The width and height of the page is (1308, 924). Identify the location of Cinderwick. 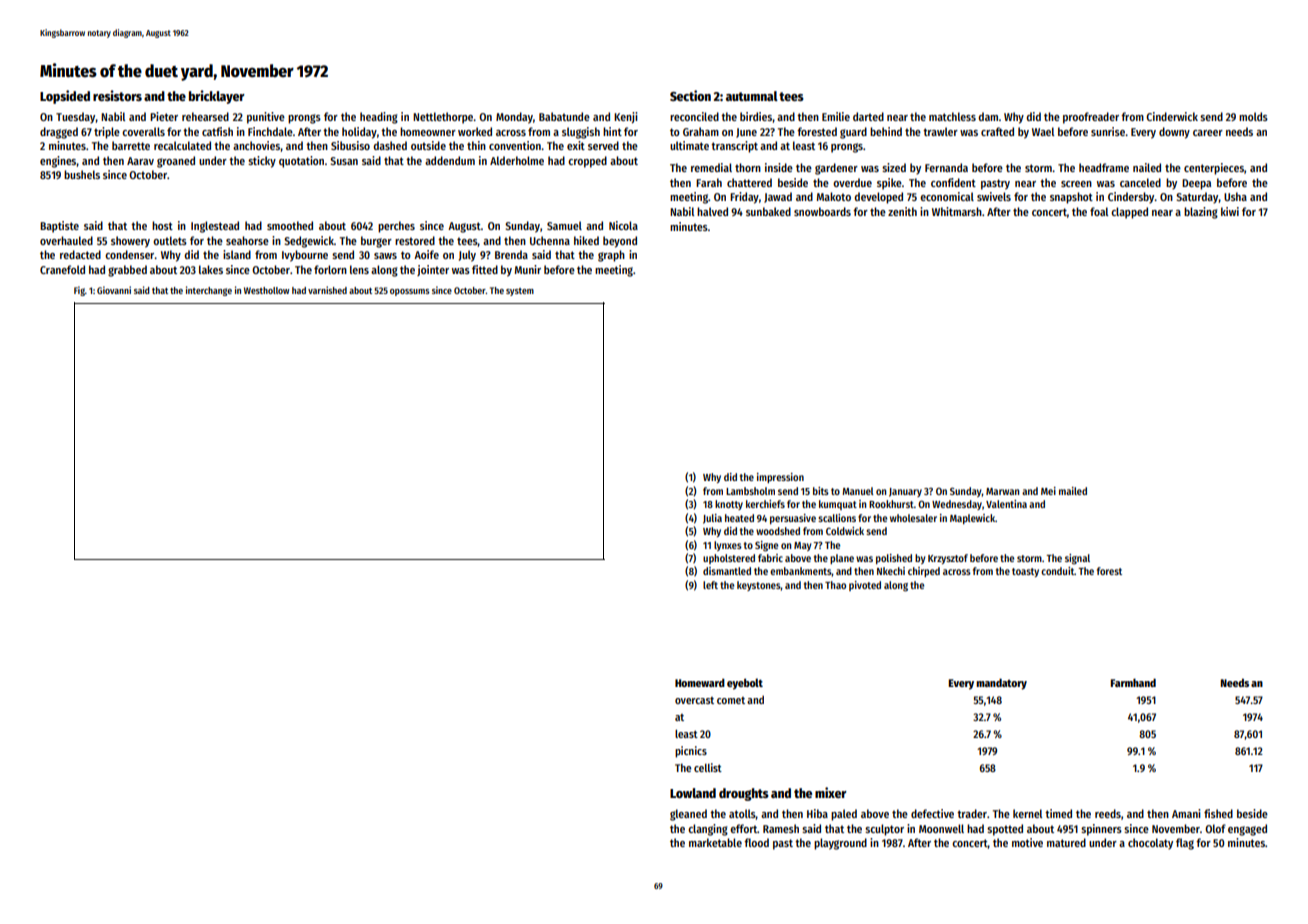
(1172, 116).
